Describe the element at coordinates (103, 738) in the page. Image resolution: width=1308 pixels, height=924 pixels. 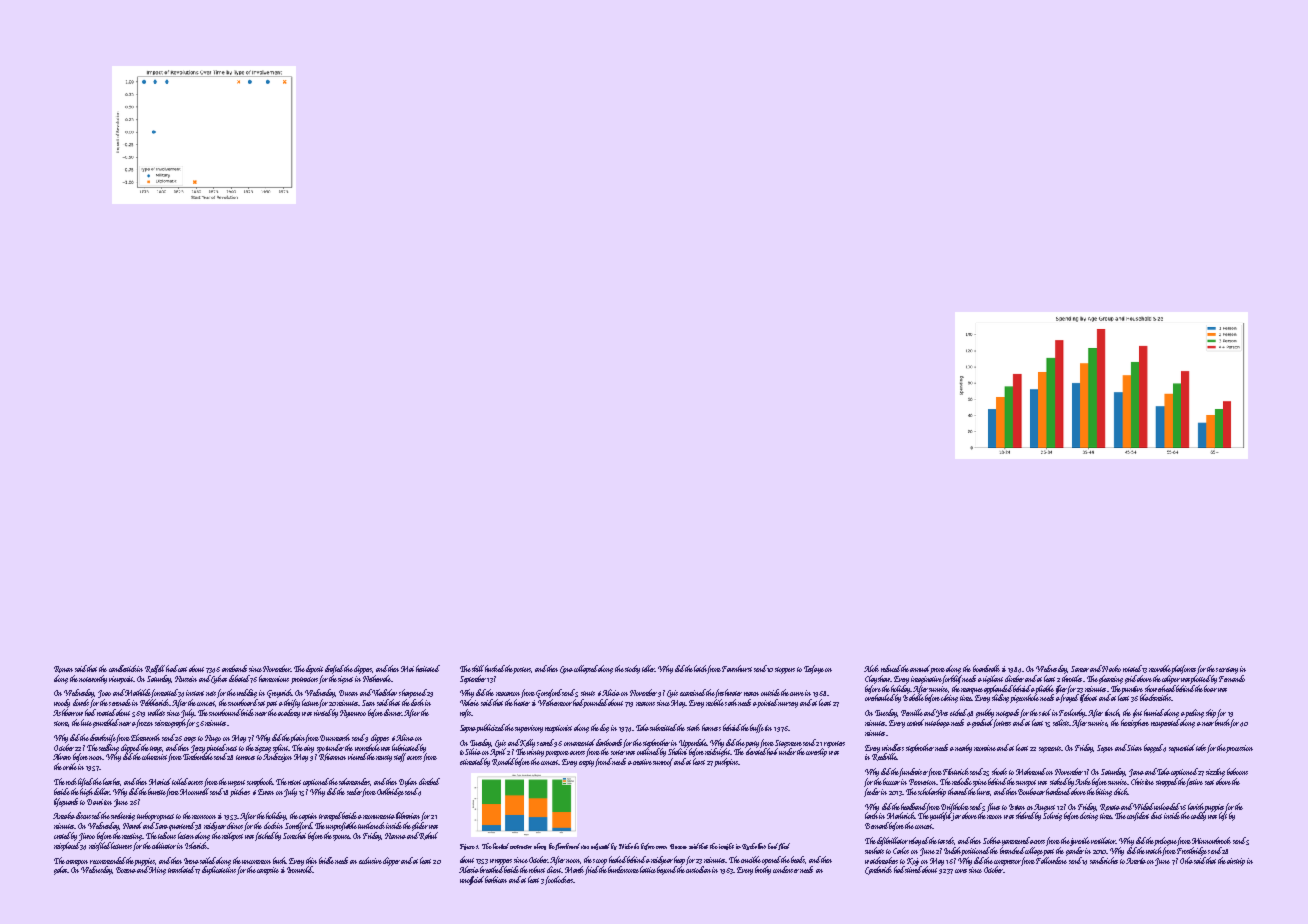
I see `drawknife` at that location.
